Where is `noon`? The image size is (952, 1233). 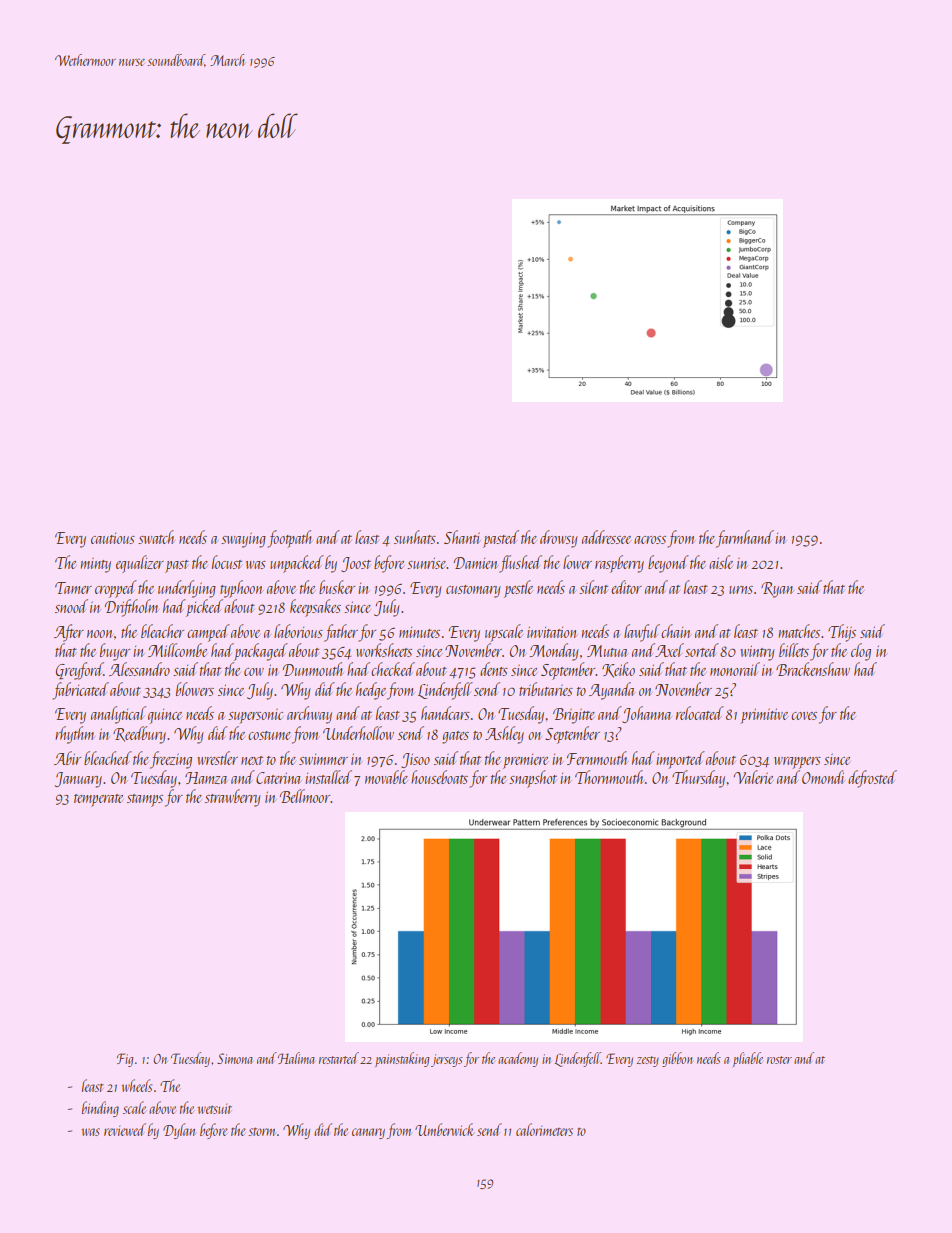
noon is located at coordinates (100, 634).
